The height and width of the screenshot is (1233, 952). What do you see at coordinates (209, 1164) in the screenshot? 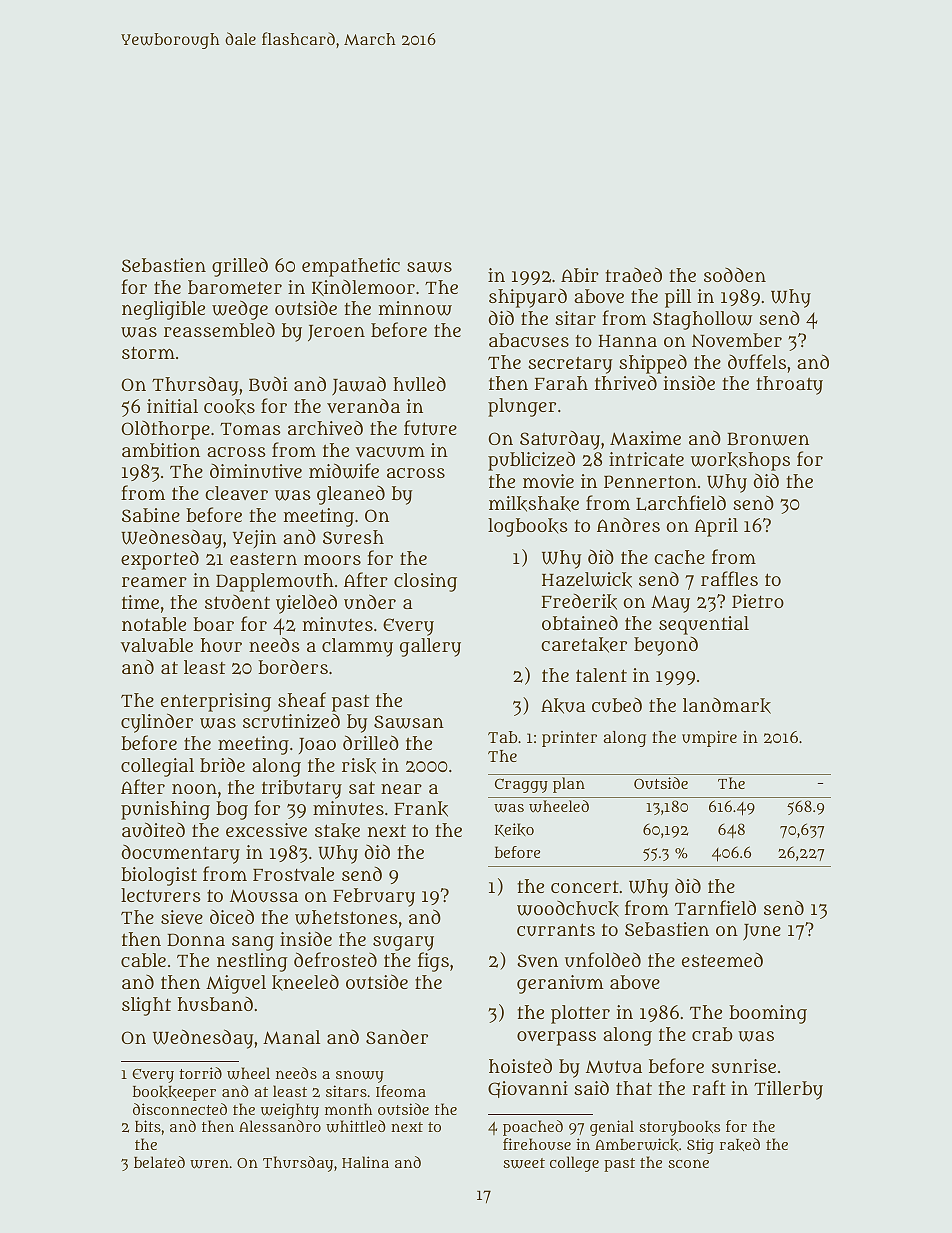
I see `wren` at bounding box center [209, 1164].
